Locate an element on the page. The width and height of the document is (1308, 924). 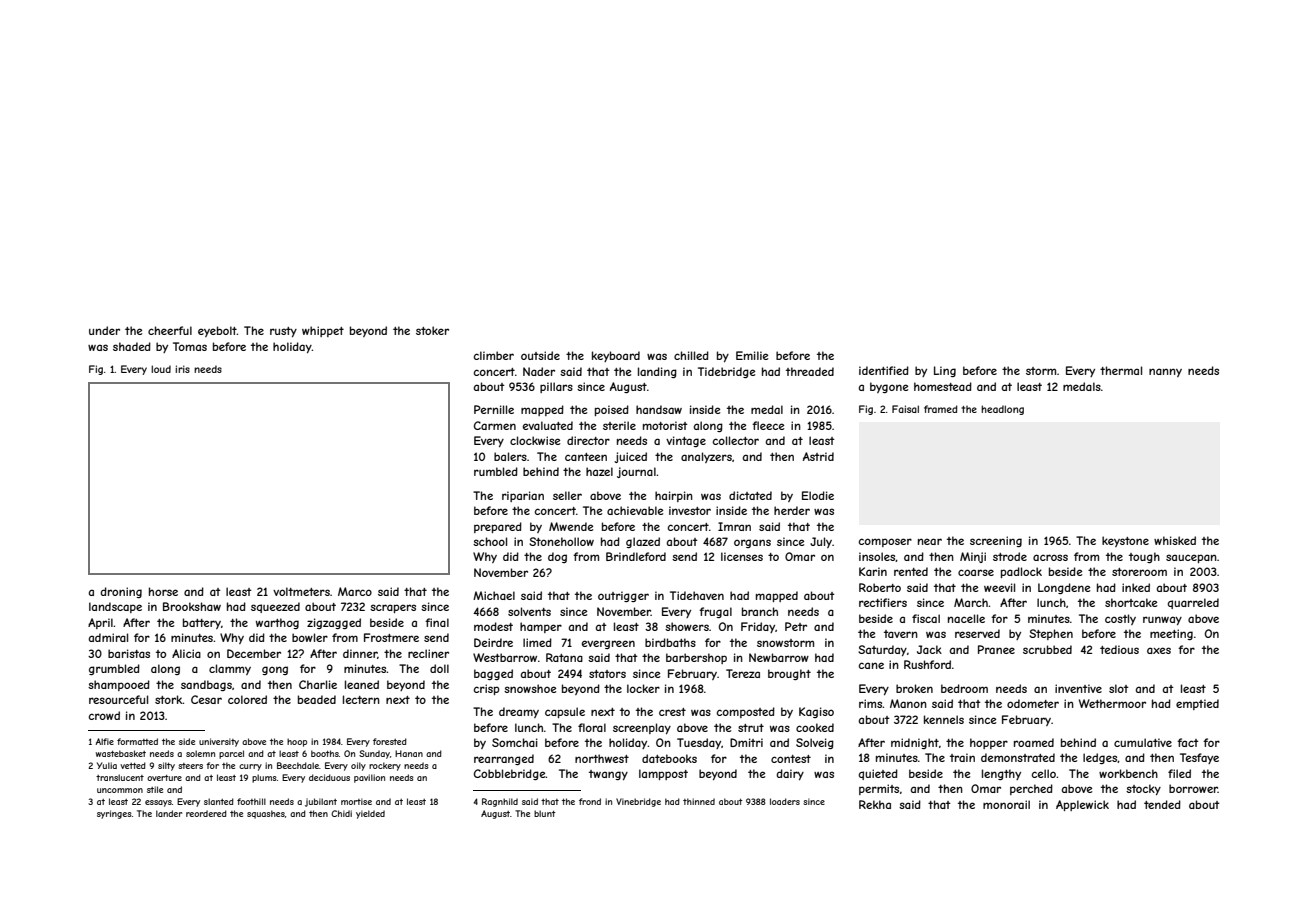
yielded is located at coordinates (370, 814).
